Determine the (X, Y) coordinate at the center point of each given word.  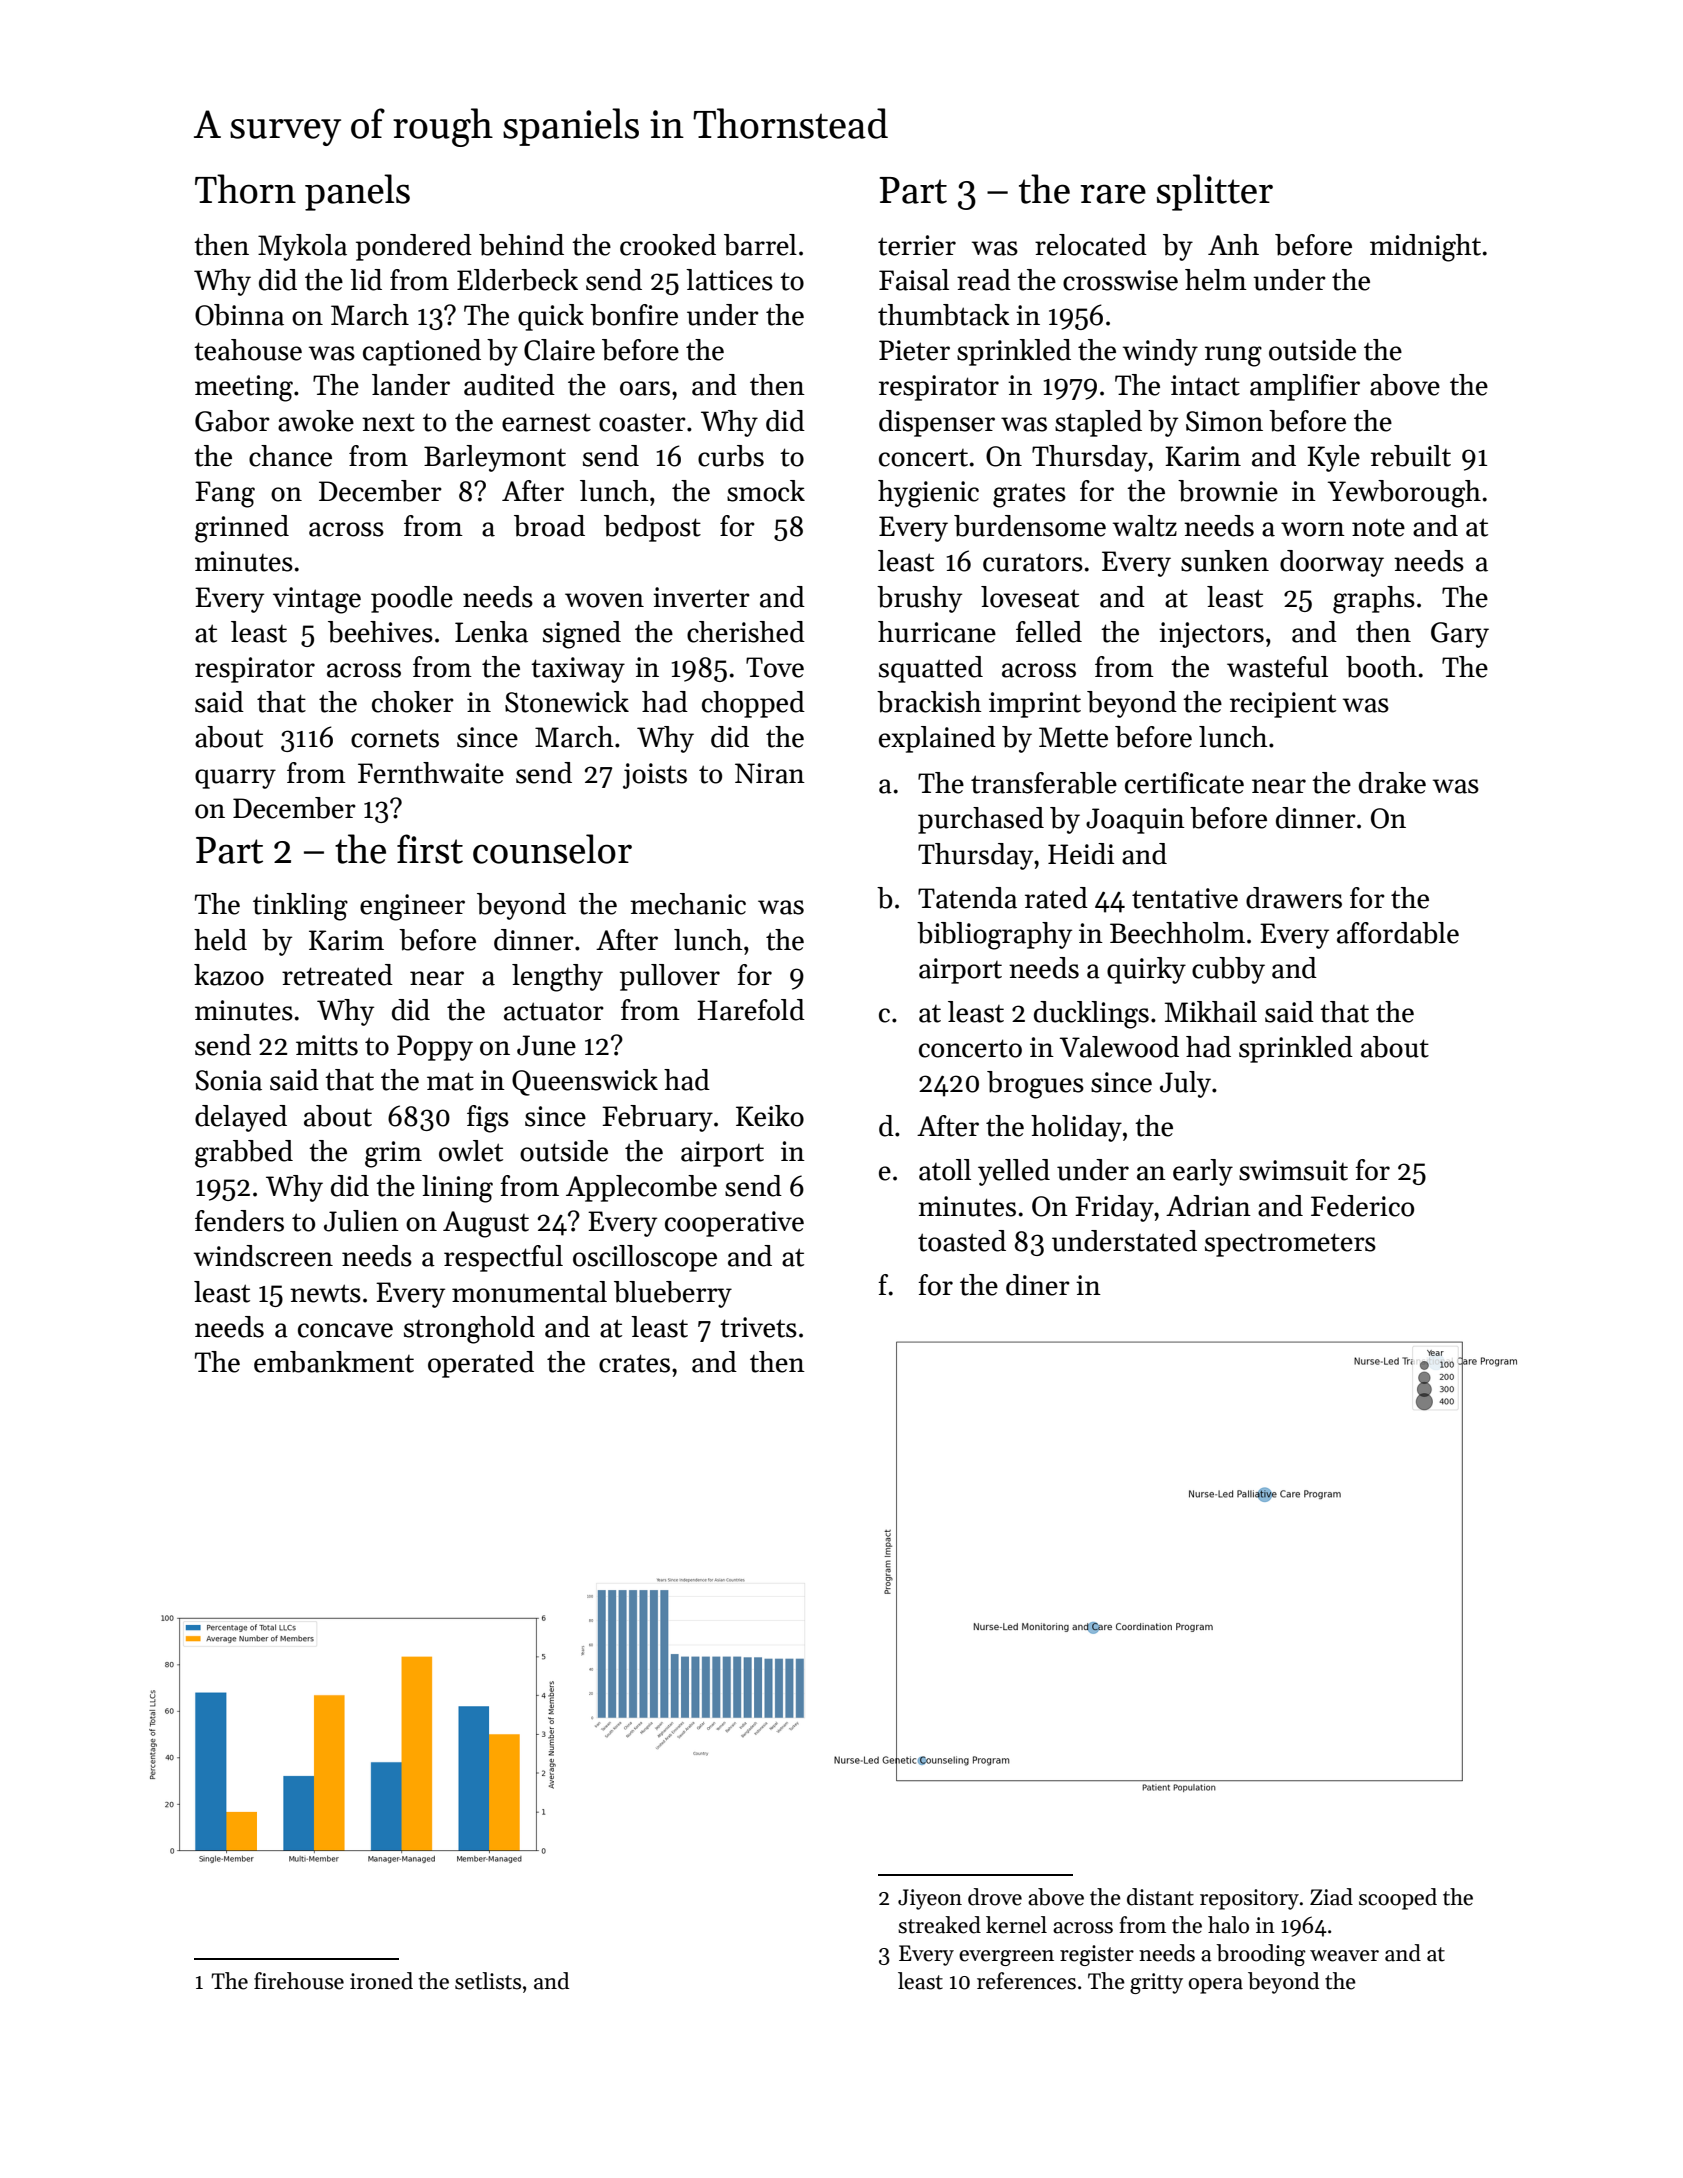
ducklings (1091, 1015)
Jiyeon (930, 1899)
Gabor (232, 421)
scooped (1398, 1899)
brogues (1035, 1085)
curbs (731, 456)
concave (345, 1330)
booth (1381, 667)
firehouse (299, 1981)
